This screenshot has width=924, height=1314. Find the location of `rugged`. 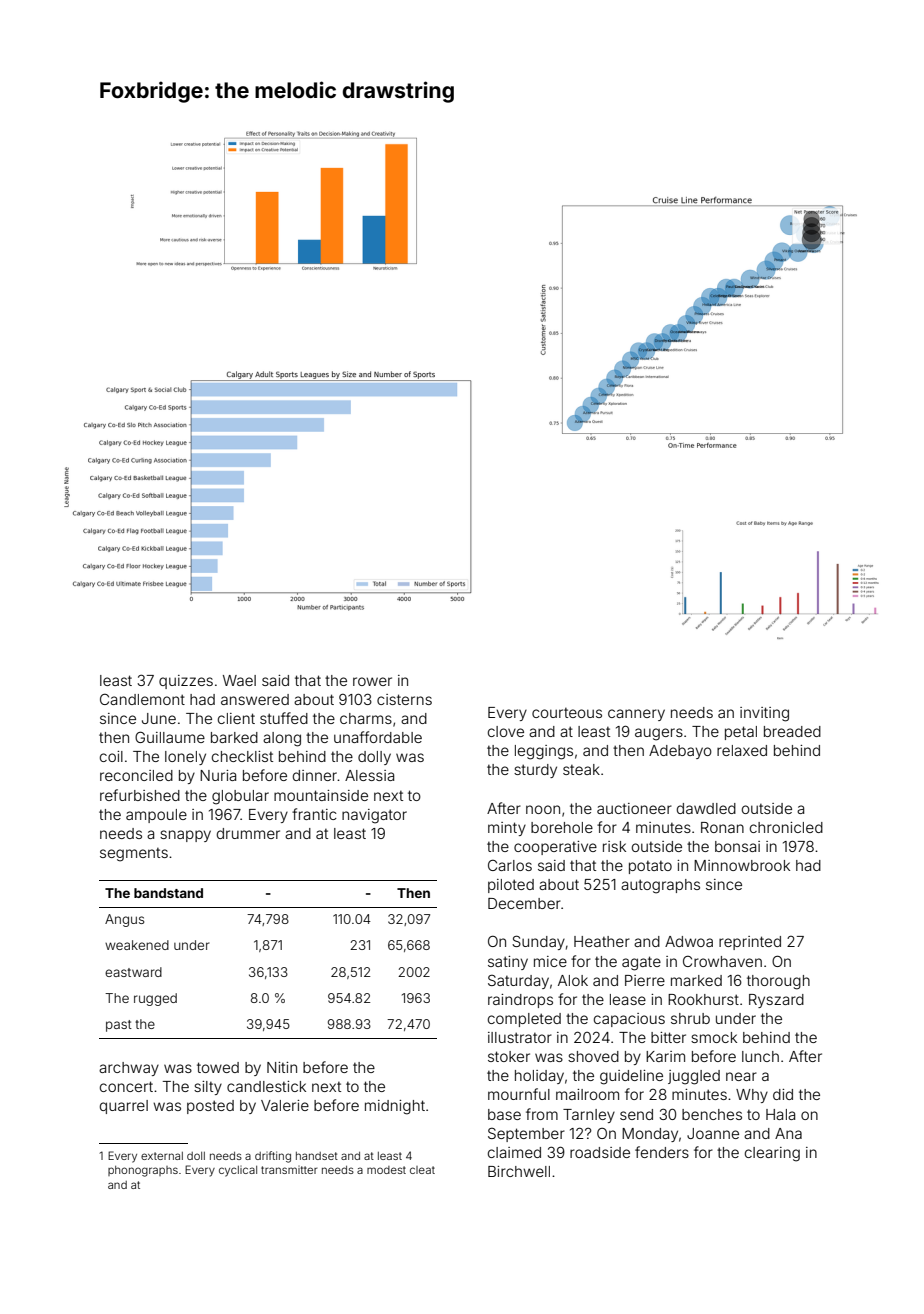

rugged is located at coordinates (155, 999).
